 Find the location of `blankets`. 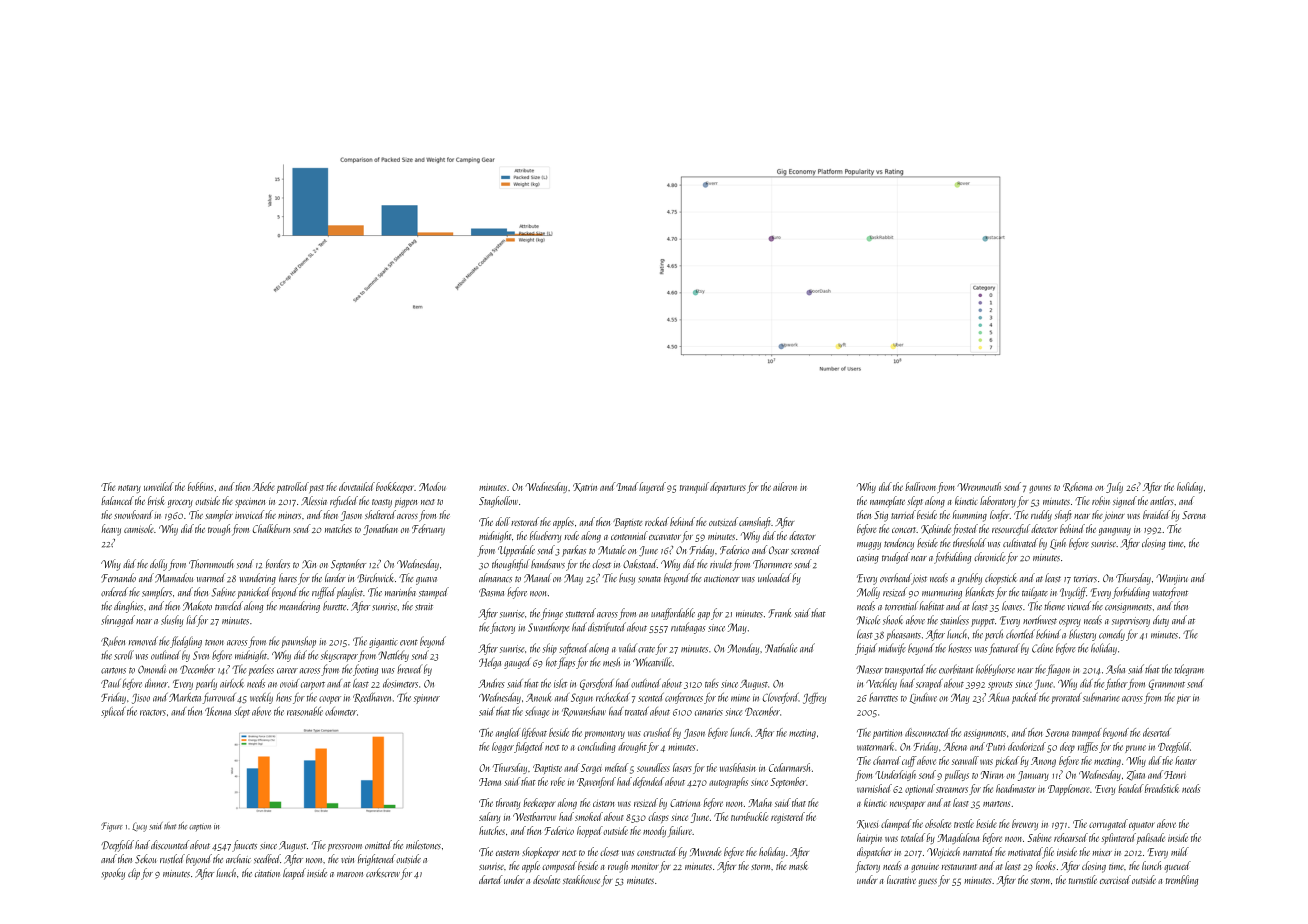

blankets is located at coordinates (979, 592).
